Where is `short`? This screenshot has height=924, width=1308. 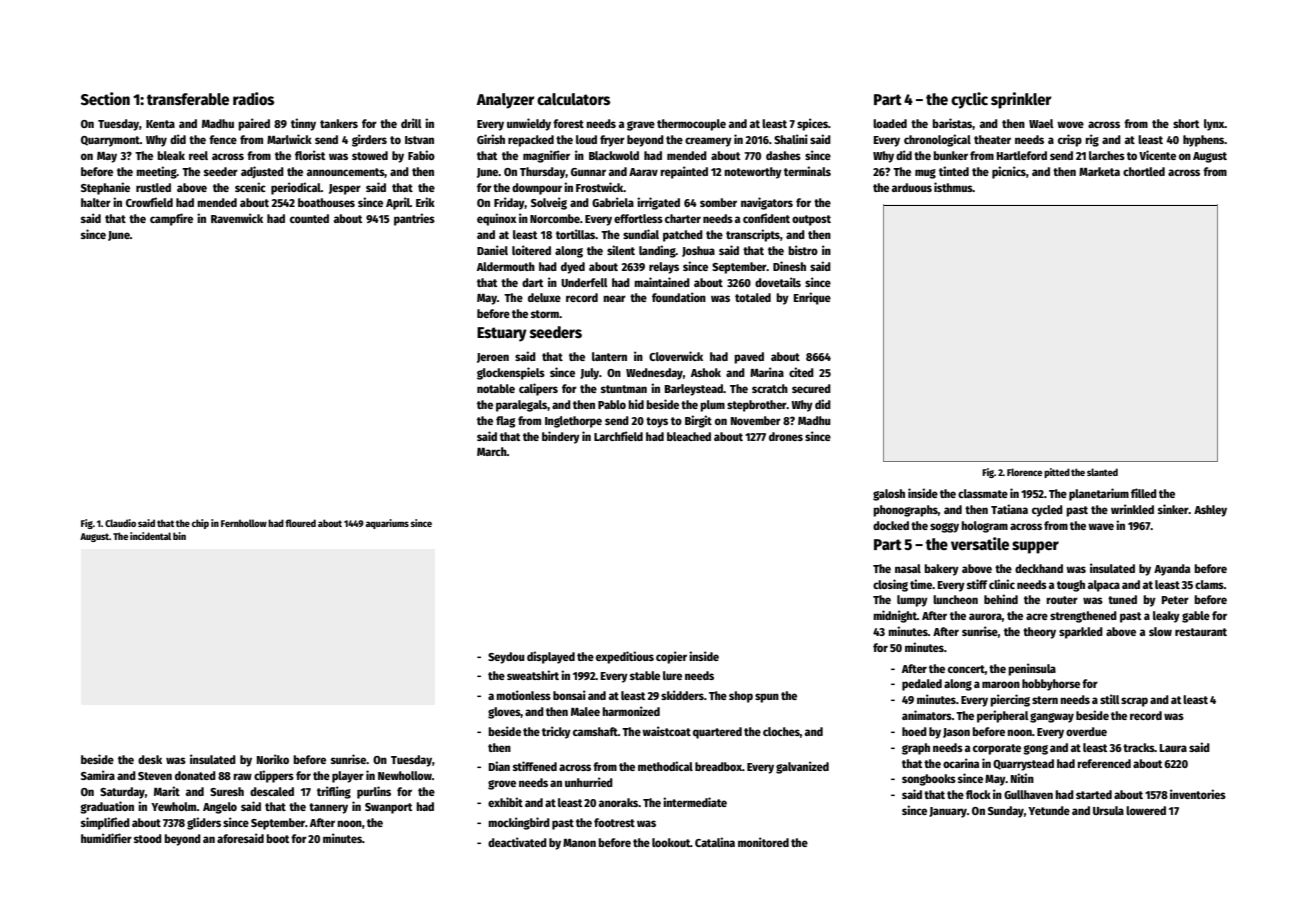 short is located at coordinates (1186, 123).
